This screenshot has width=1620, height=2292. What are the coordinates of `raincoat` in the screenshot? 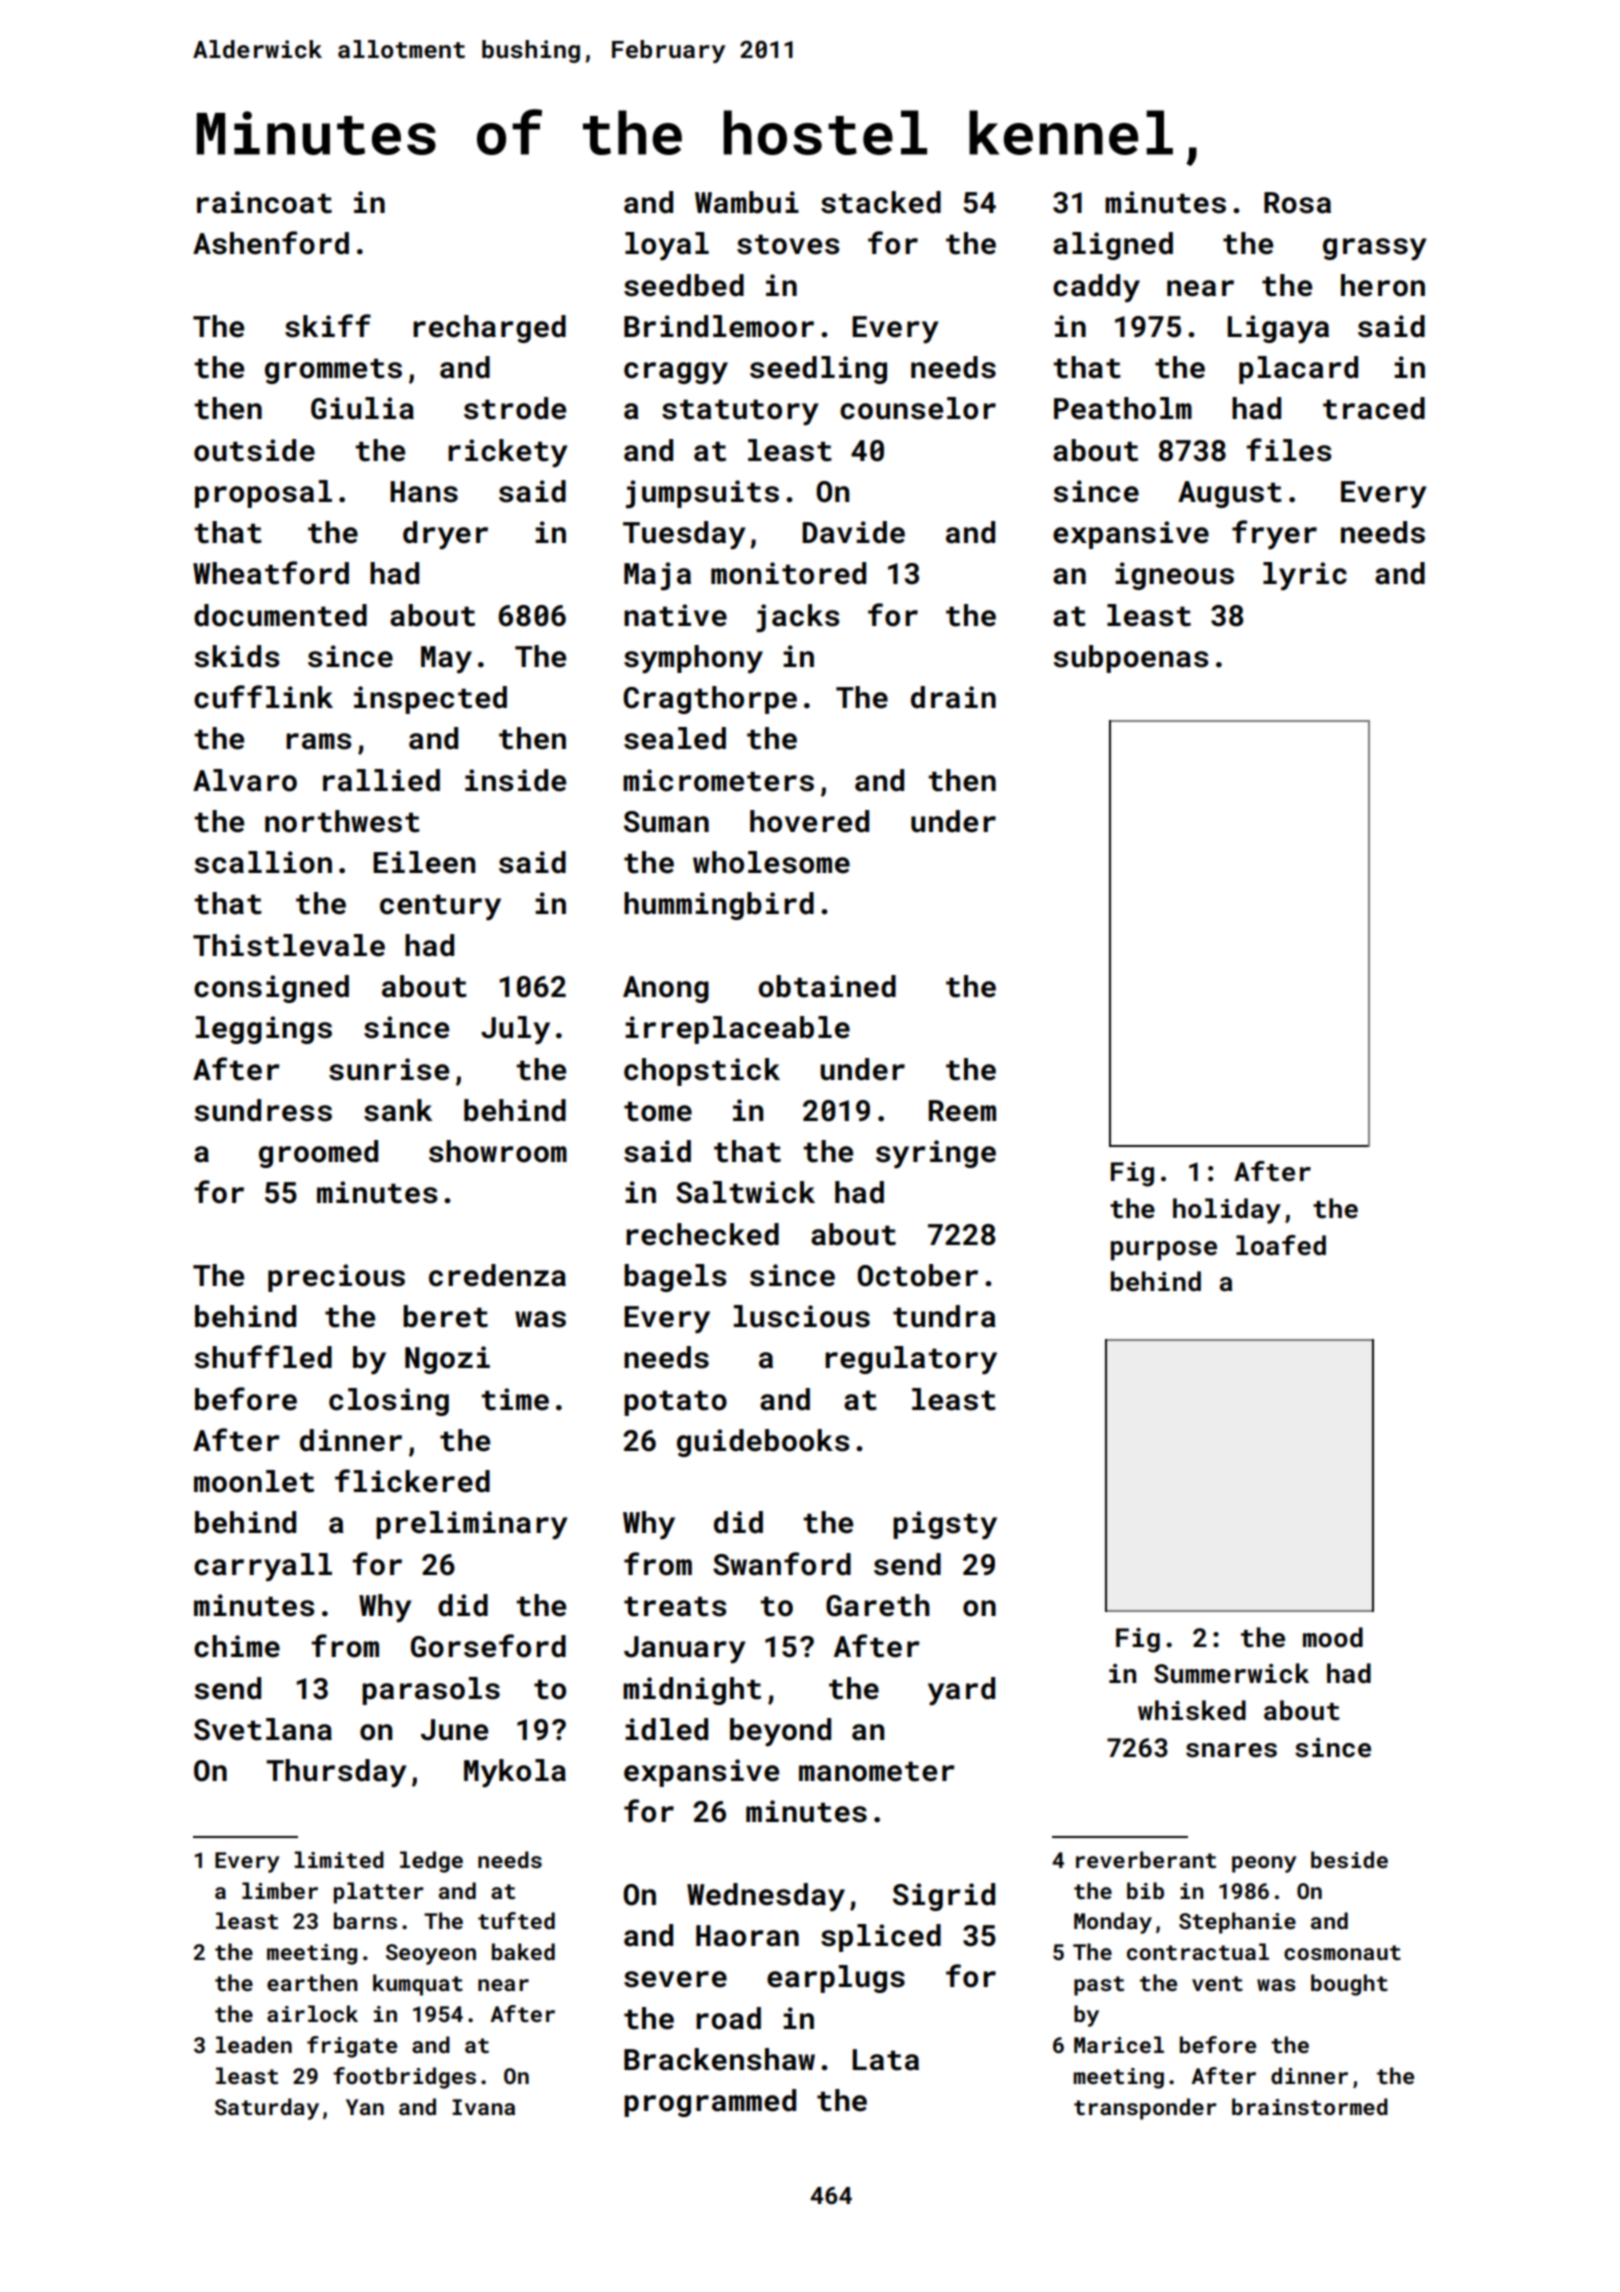 It's located at (264, 202).
